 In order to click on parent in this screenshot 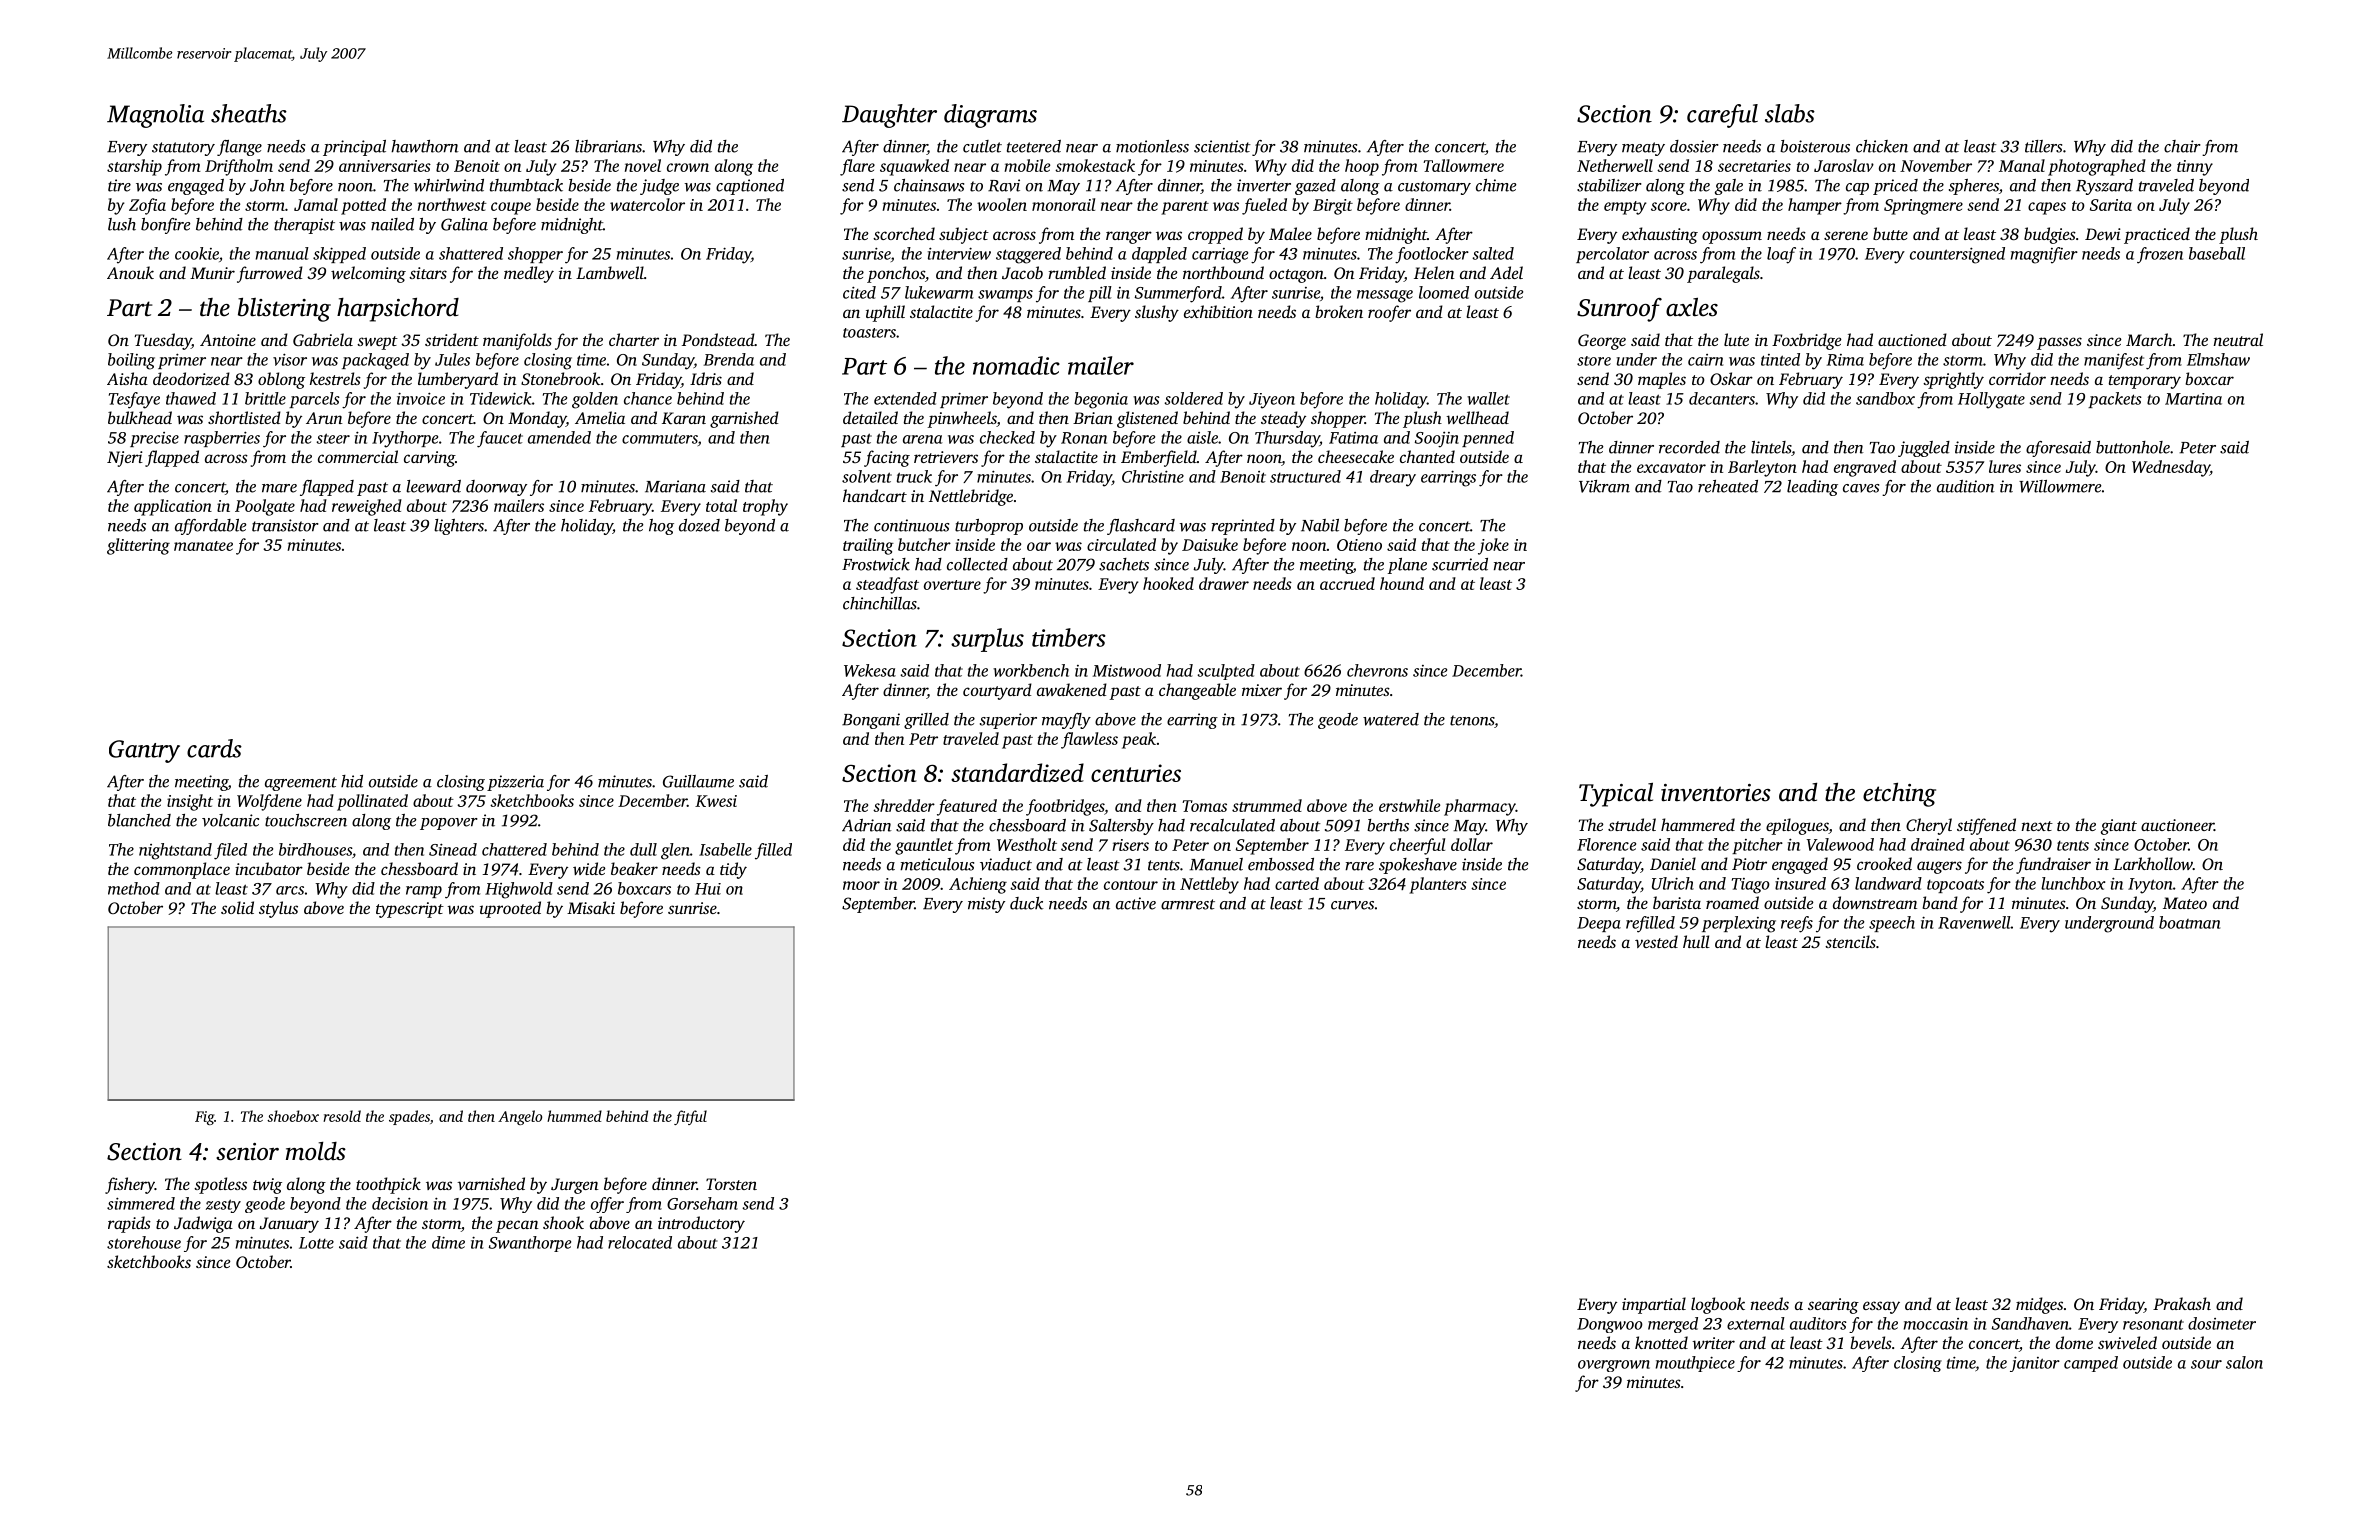, I will do `click(1185, 208)`.
